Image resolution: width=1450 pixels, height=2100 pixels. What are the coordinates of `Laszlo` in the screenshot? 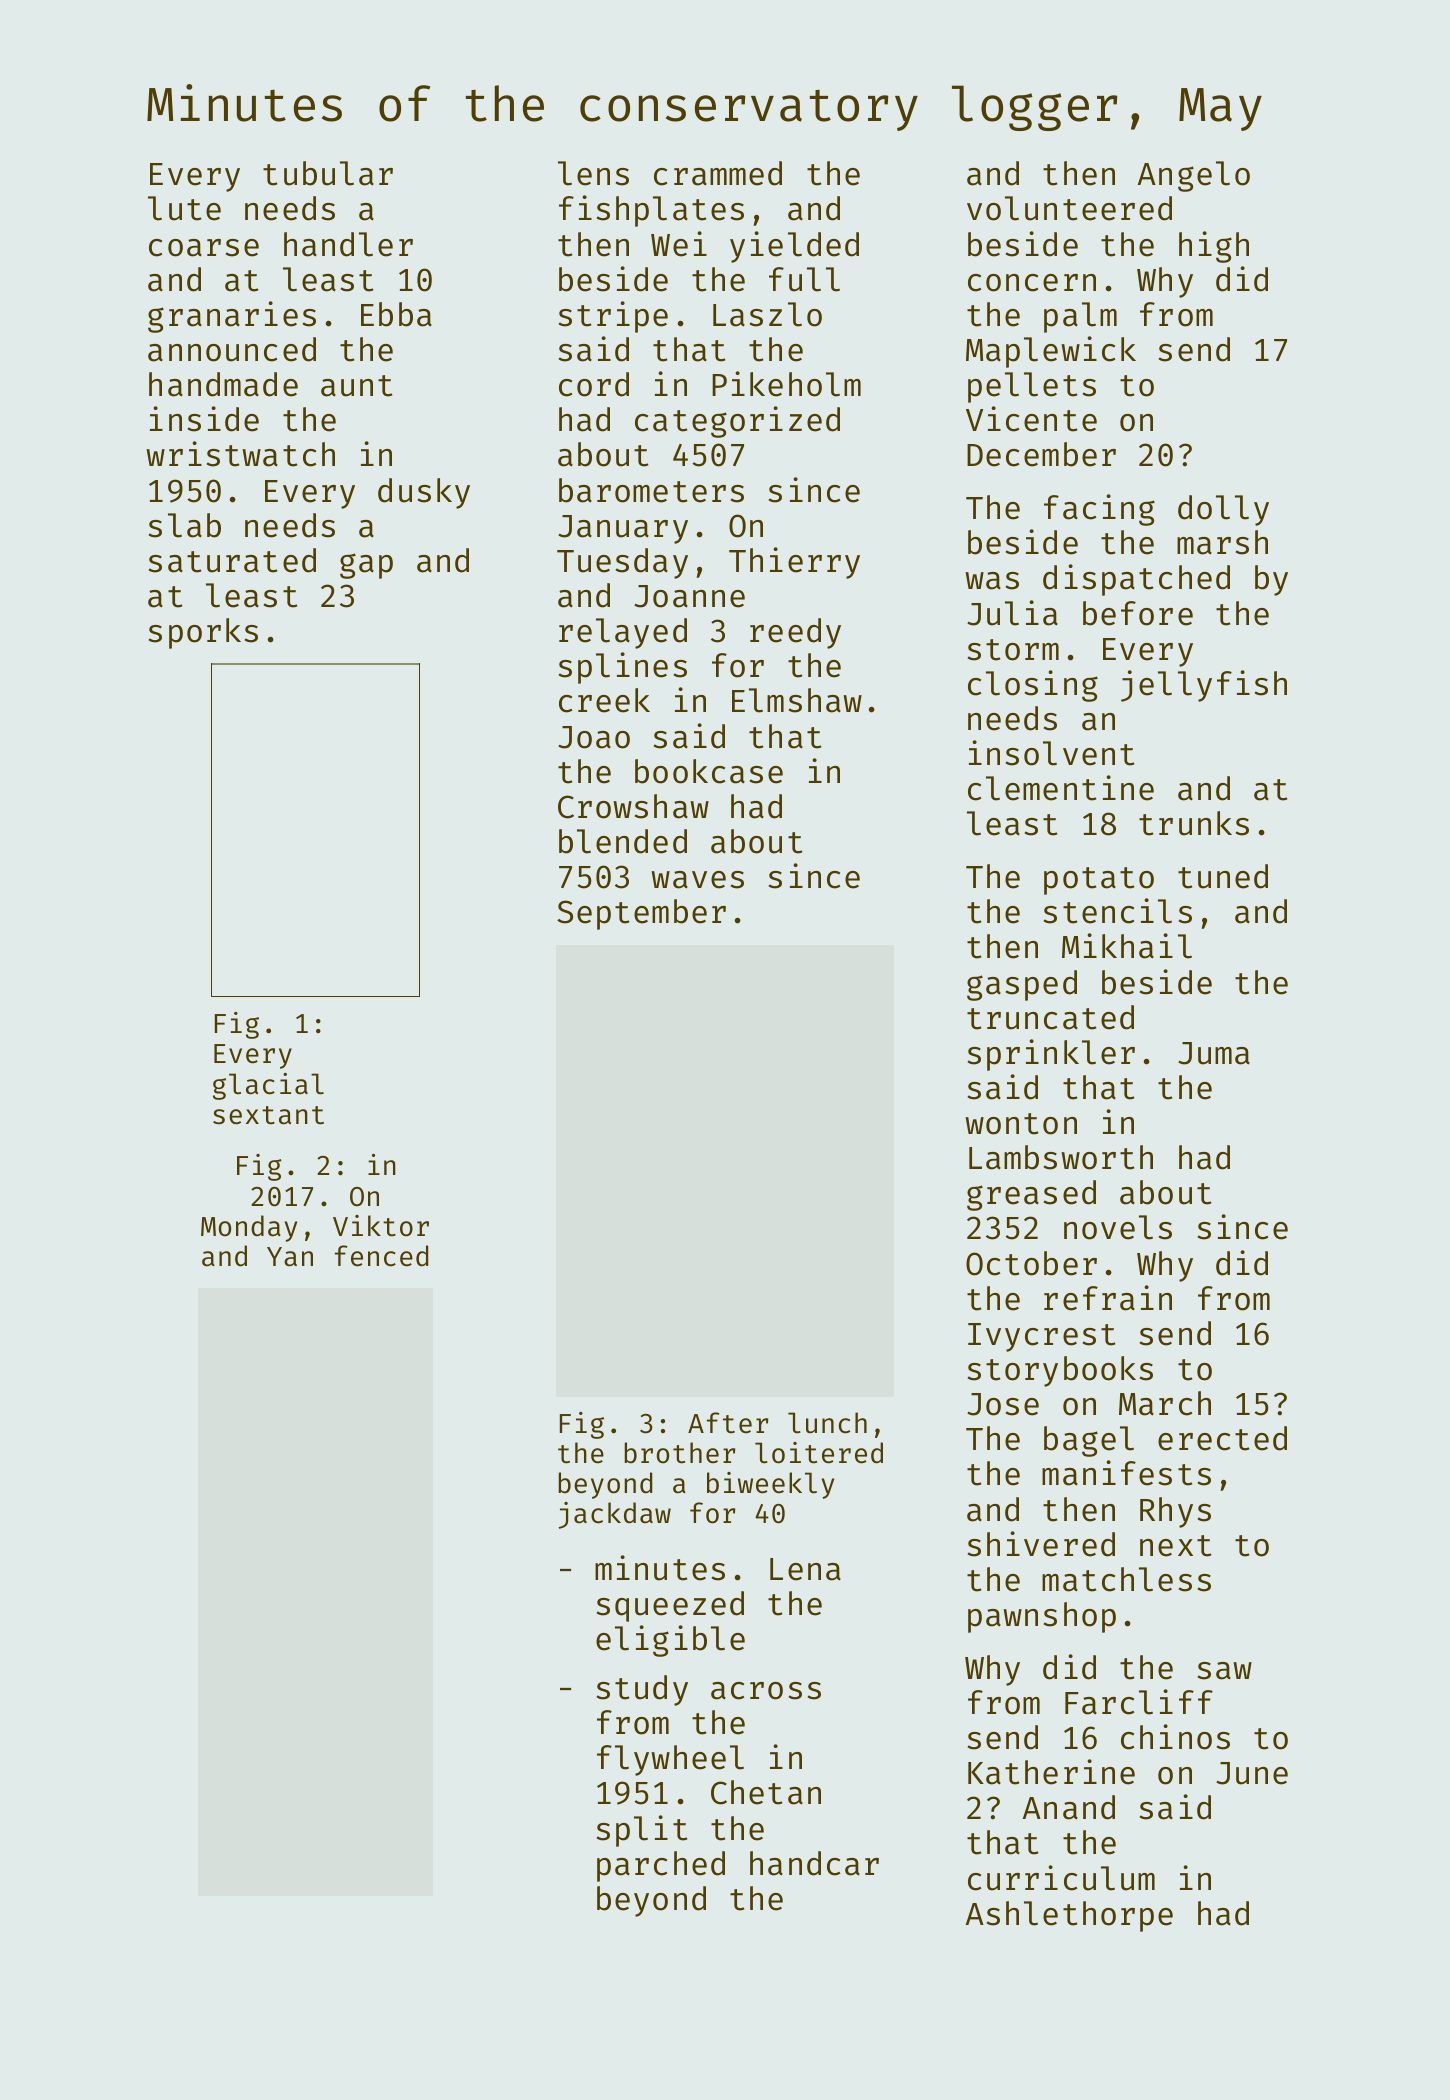 It's located at (767, 314).
